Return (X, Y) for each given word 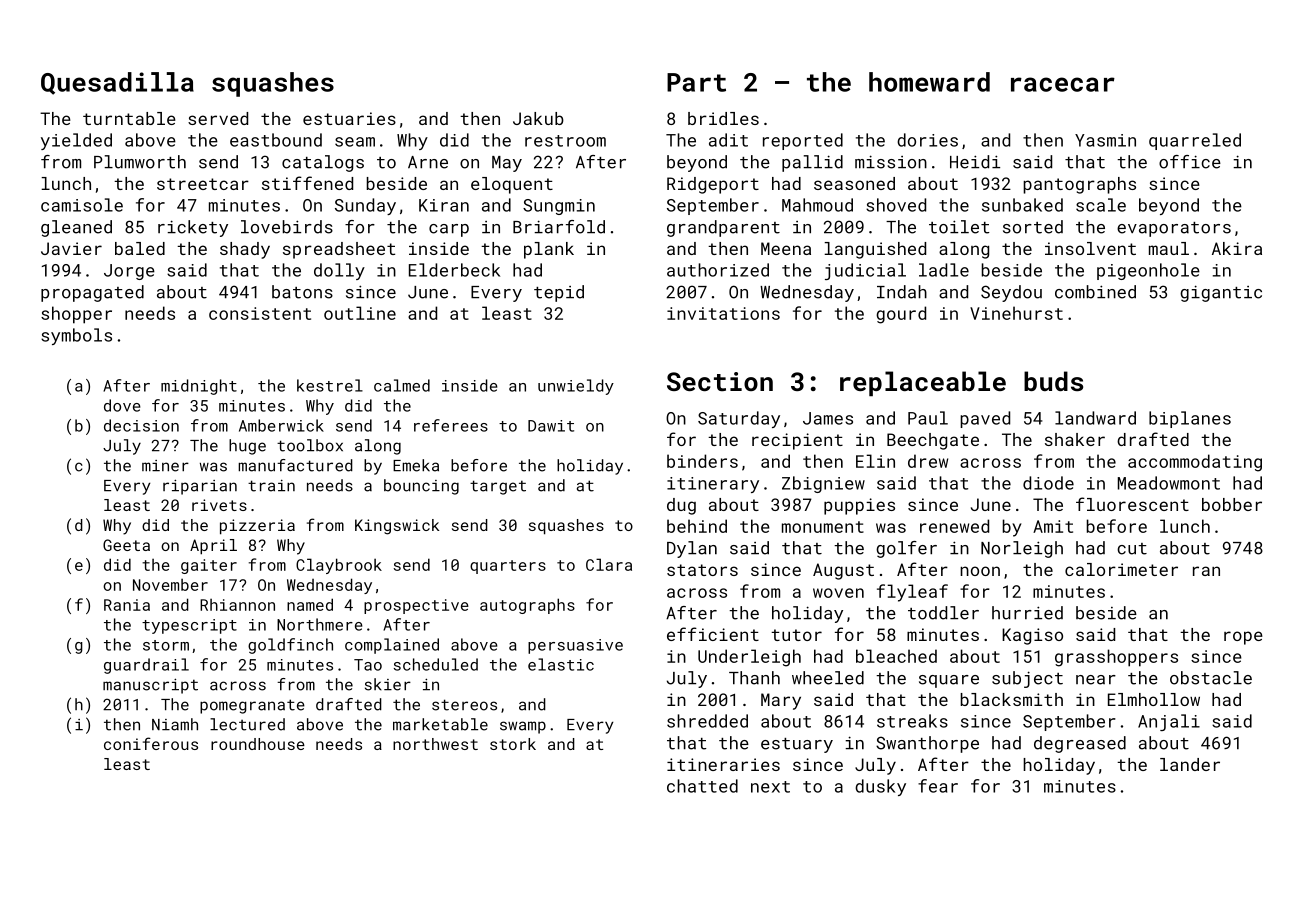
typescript (189, 626)
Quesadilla (117, 83)
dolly (339, 271)
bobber (1232, 504)
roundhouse (258, 744)
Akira (1237, 248)
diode (1048, 483)
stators (702, 570)
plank (549, 250)
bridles (723, 118)
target (498, 487)
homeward (929, 82)
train (271, 486)
